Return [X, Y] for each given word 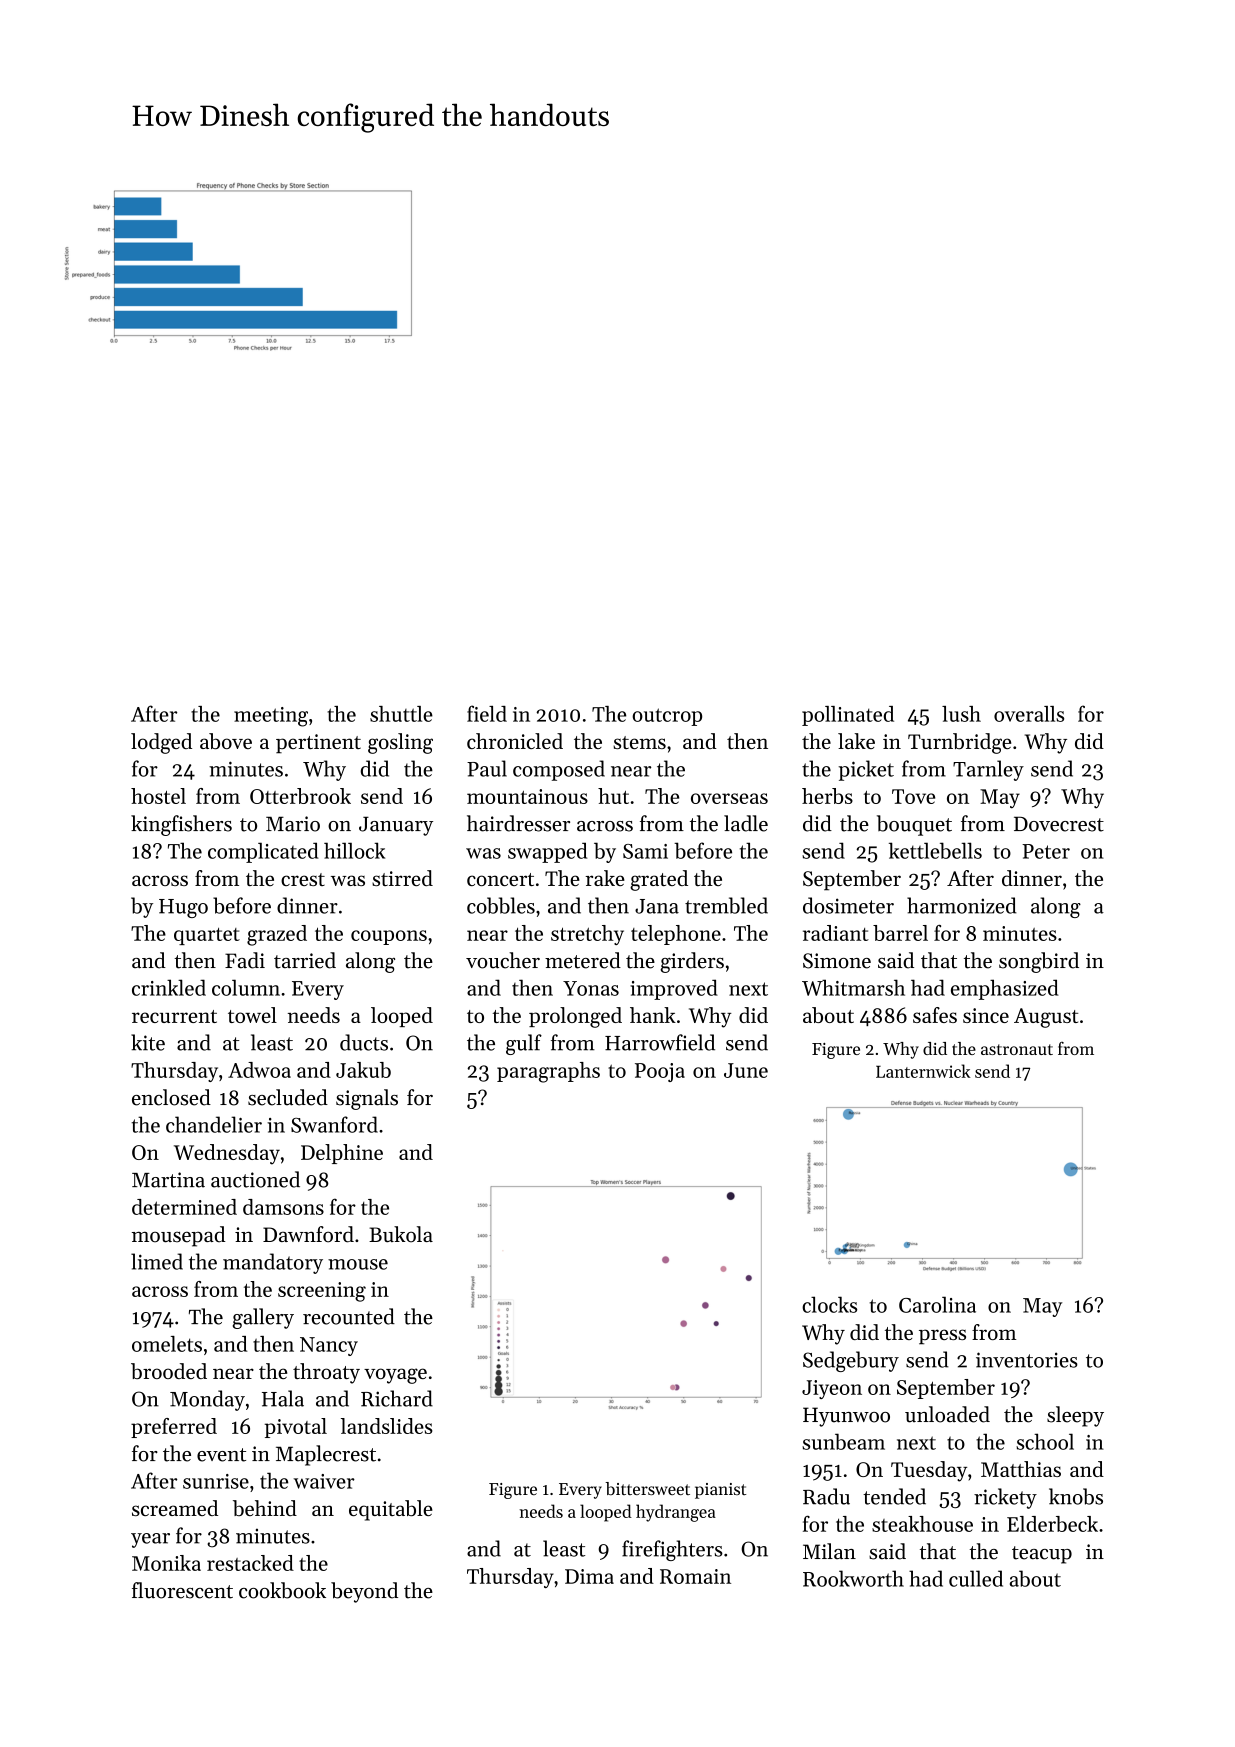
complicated [263, 852]
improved [674, 989]
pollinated [848, 716]
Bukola [401, 1234]
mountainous [527, 796]
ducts [364, 1042]
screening [322, 1292]
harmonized [962, 905]
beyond [364, 1592]
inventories [1027, 1360]
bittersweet [647, 1488]
